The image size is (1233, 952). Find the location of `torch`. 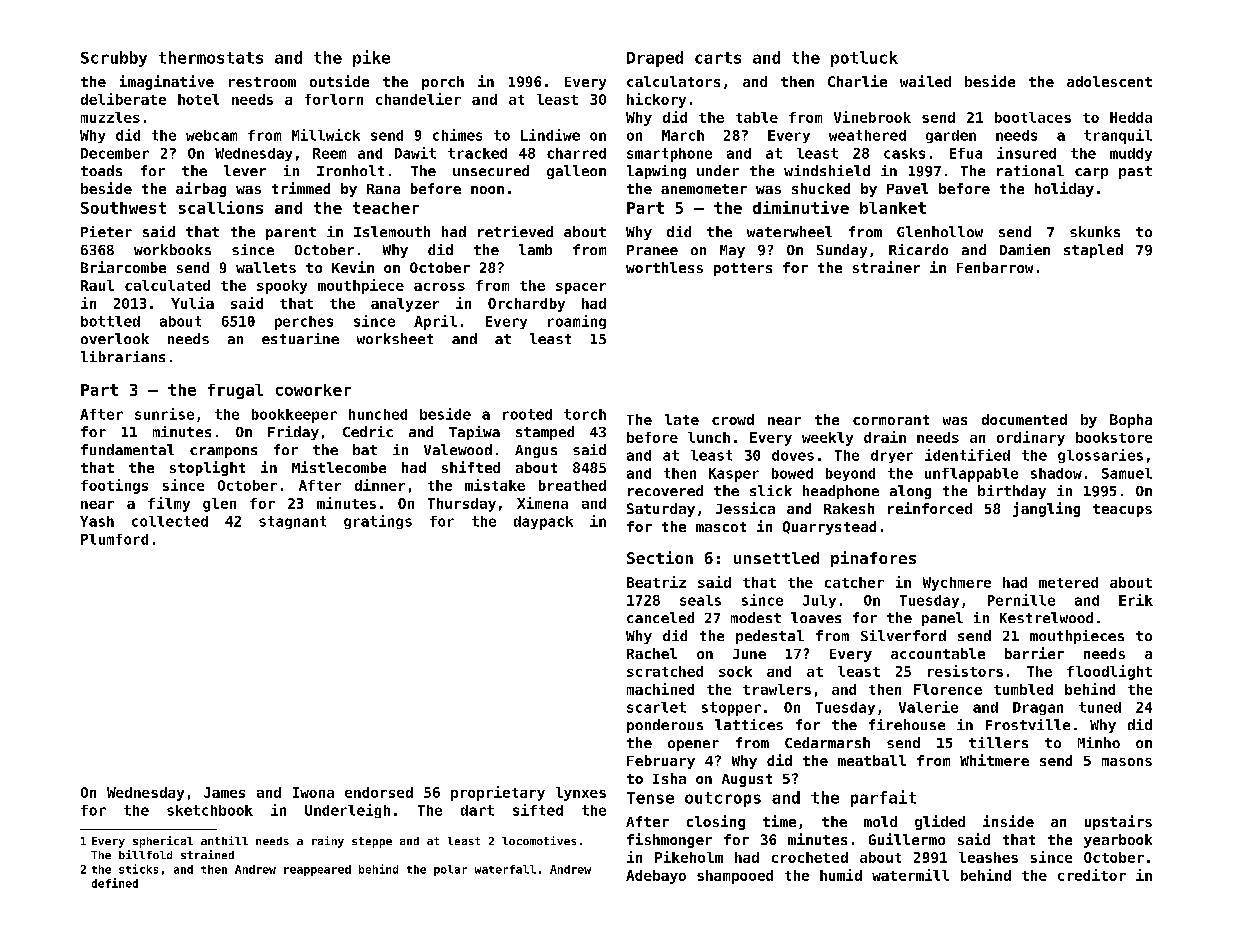

torch is located at coordinates (585, 414).
